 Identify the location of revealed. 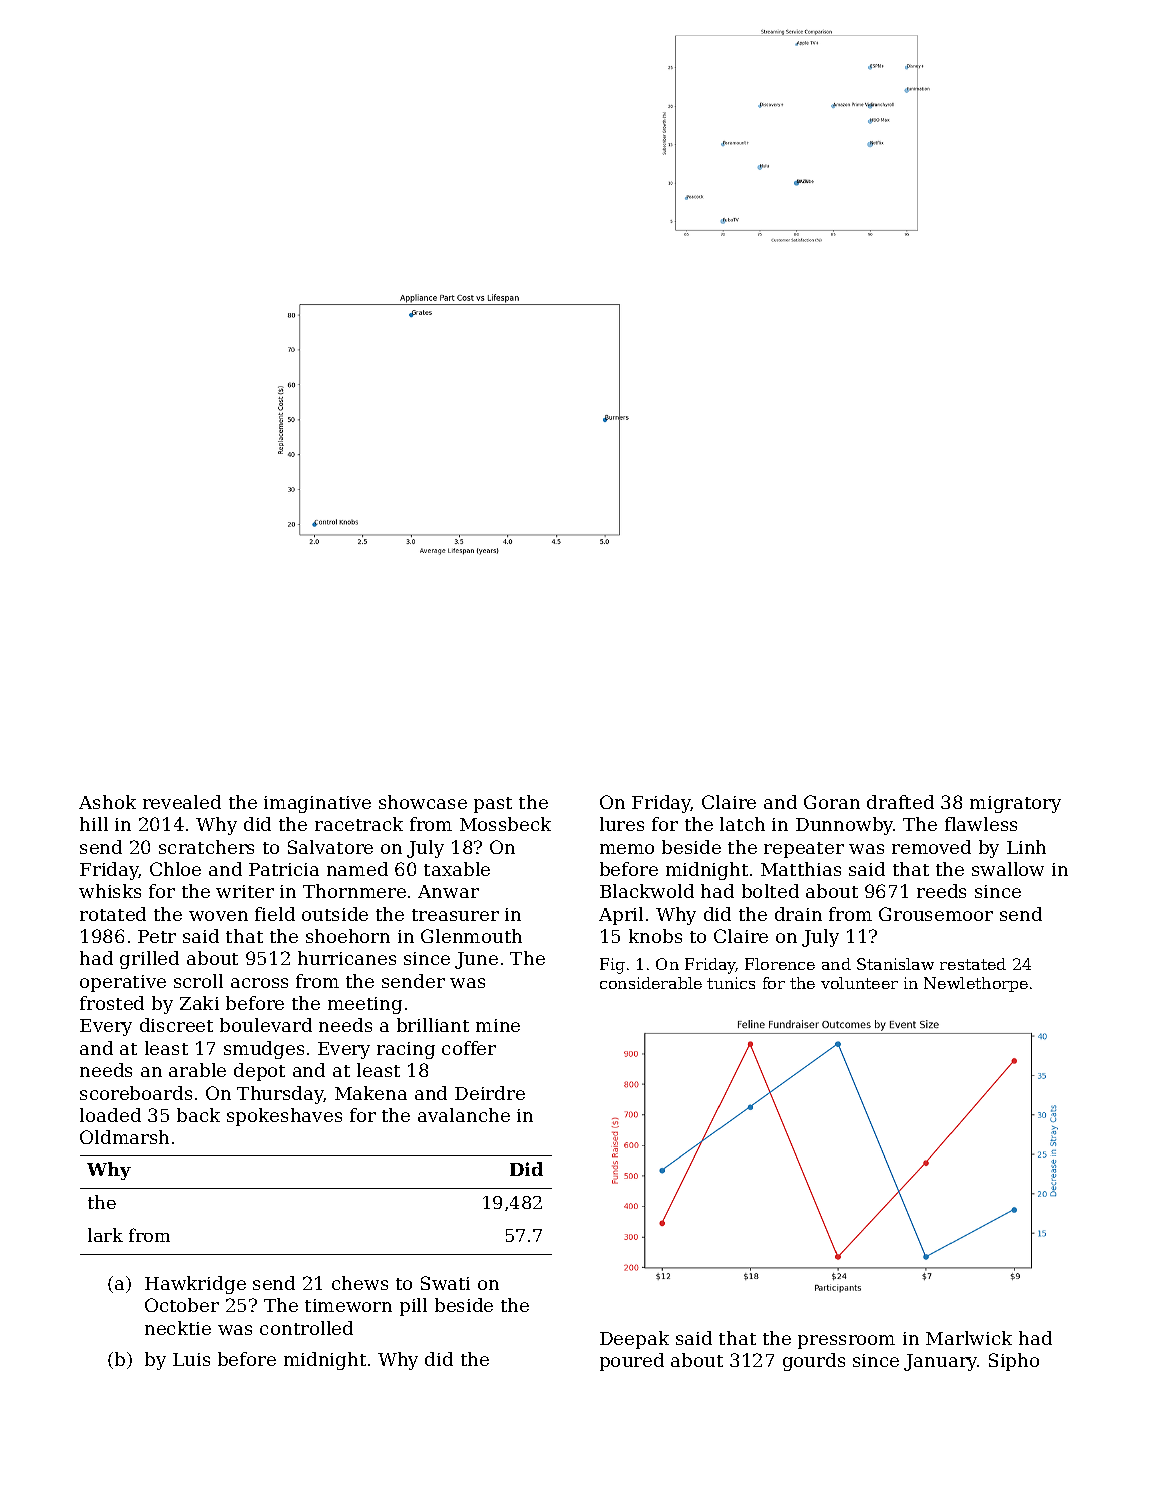
(182, 802).
